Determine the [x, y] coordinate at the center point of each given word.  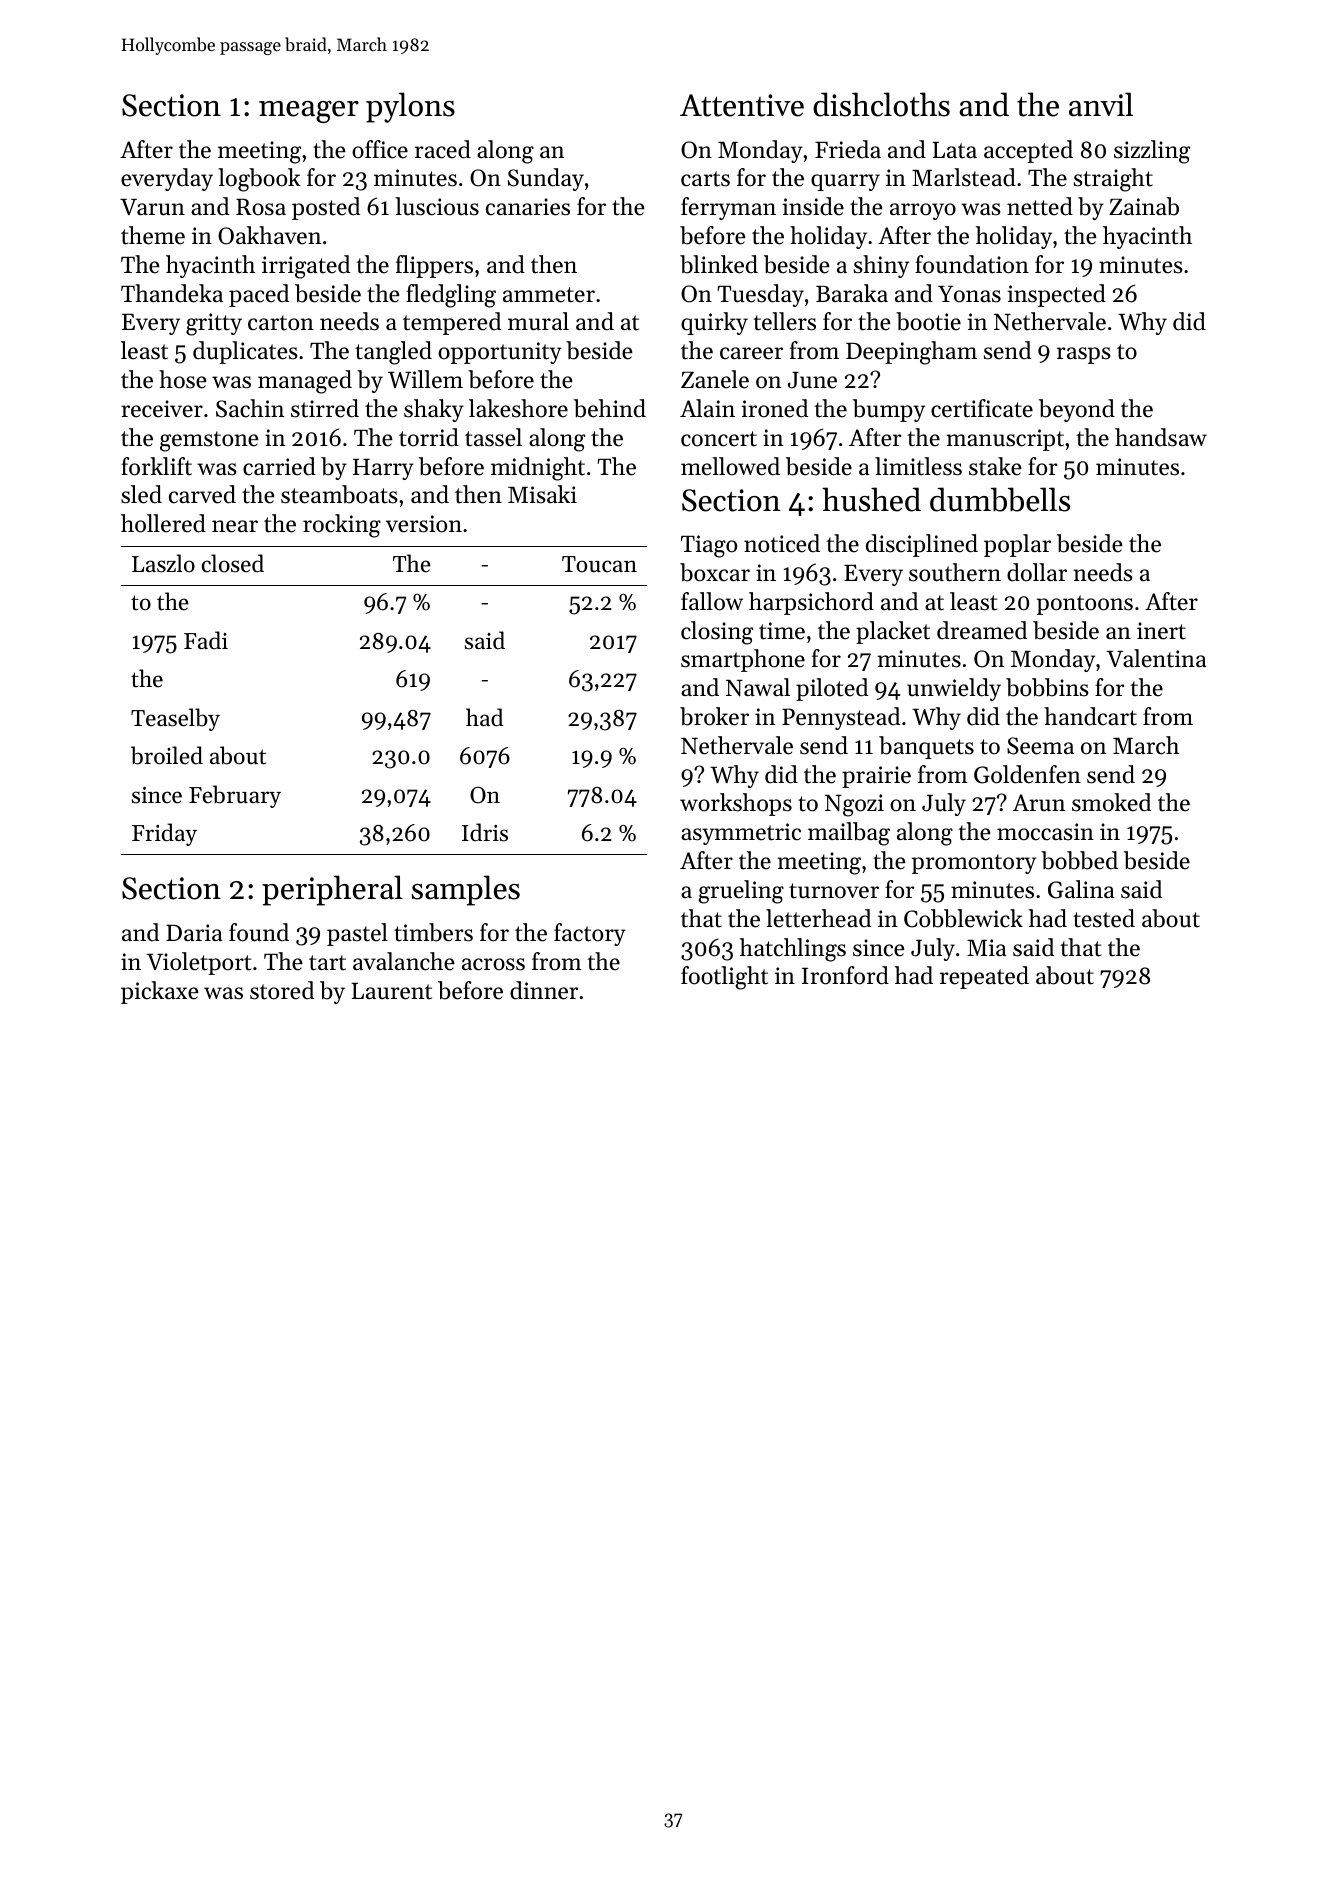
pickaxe [160, 992]
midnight [538, 469]
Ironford [845, 975]
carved [202, 494]
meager [309, 111]
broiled [167, 755]
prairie [876, 777]
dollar [1037, 572]
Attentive [742, 105]
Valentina [1156, 658]
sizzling [1152, 152]
